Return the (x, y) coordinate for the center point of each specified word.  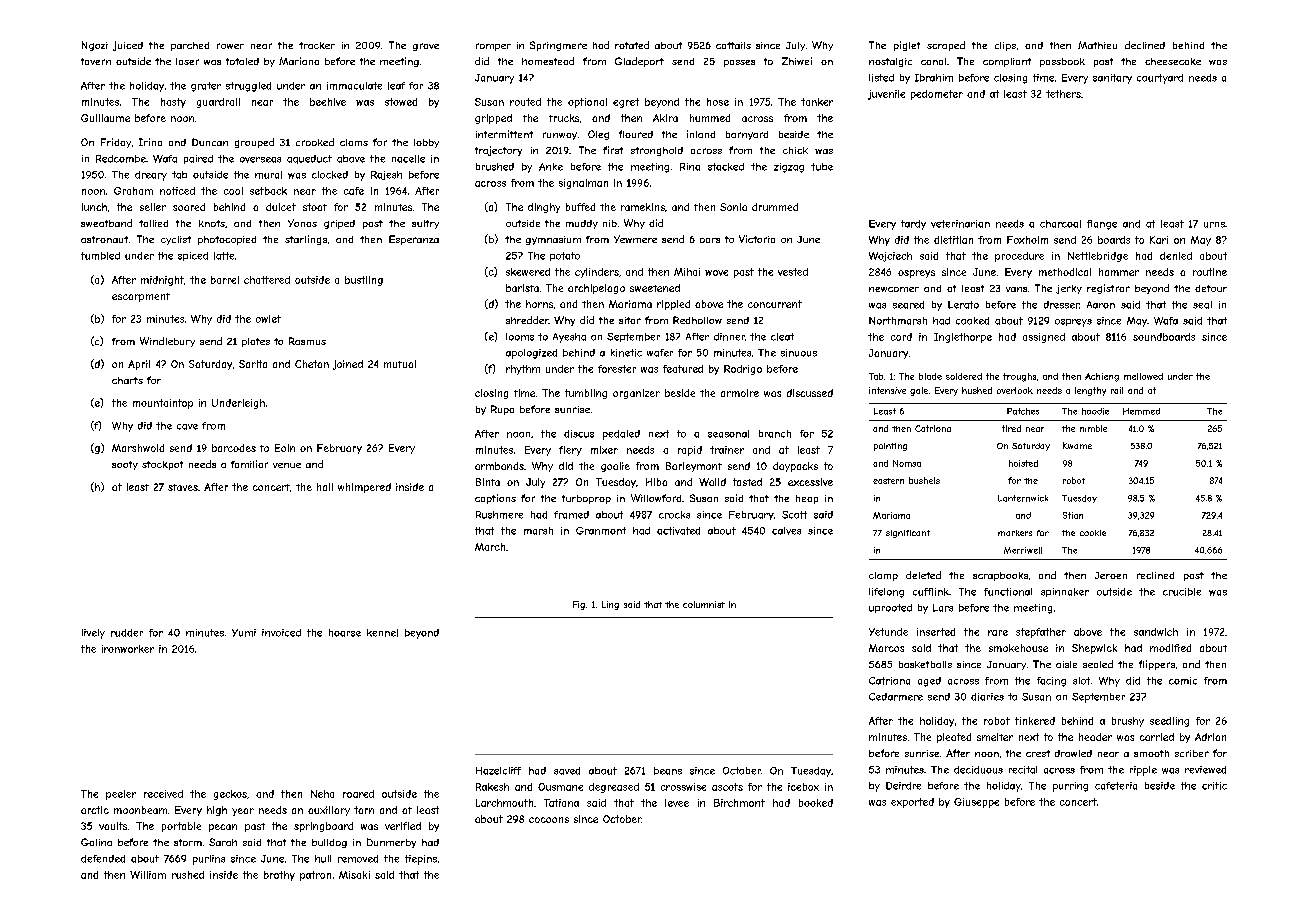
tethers (1063, 94)
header (1095, 737)
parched (190, 46)
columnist (704, 604)
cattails (733, 45)
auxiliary (329, 811)
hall (325, 487)
